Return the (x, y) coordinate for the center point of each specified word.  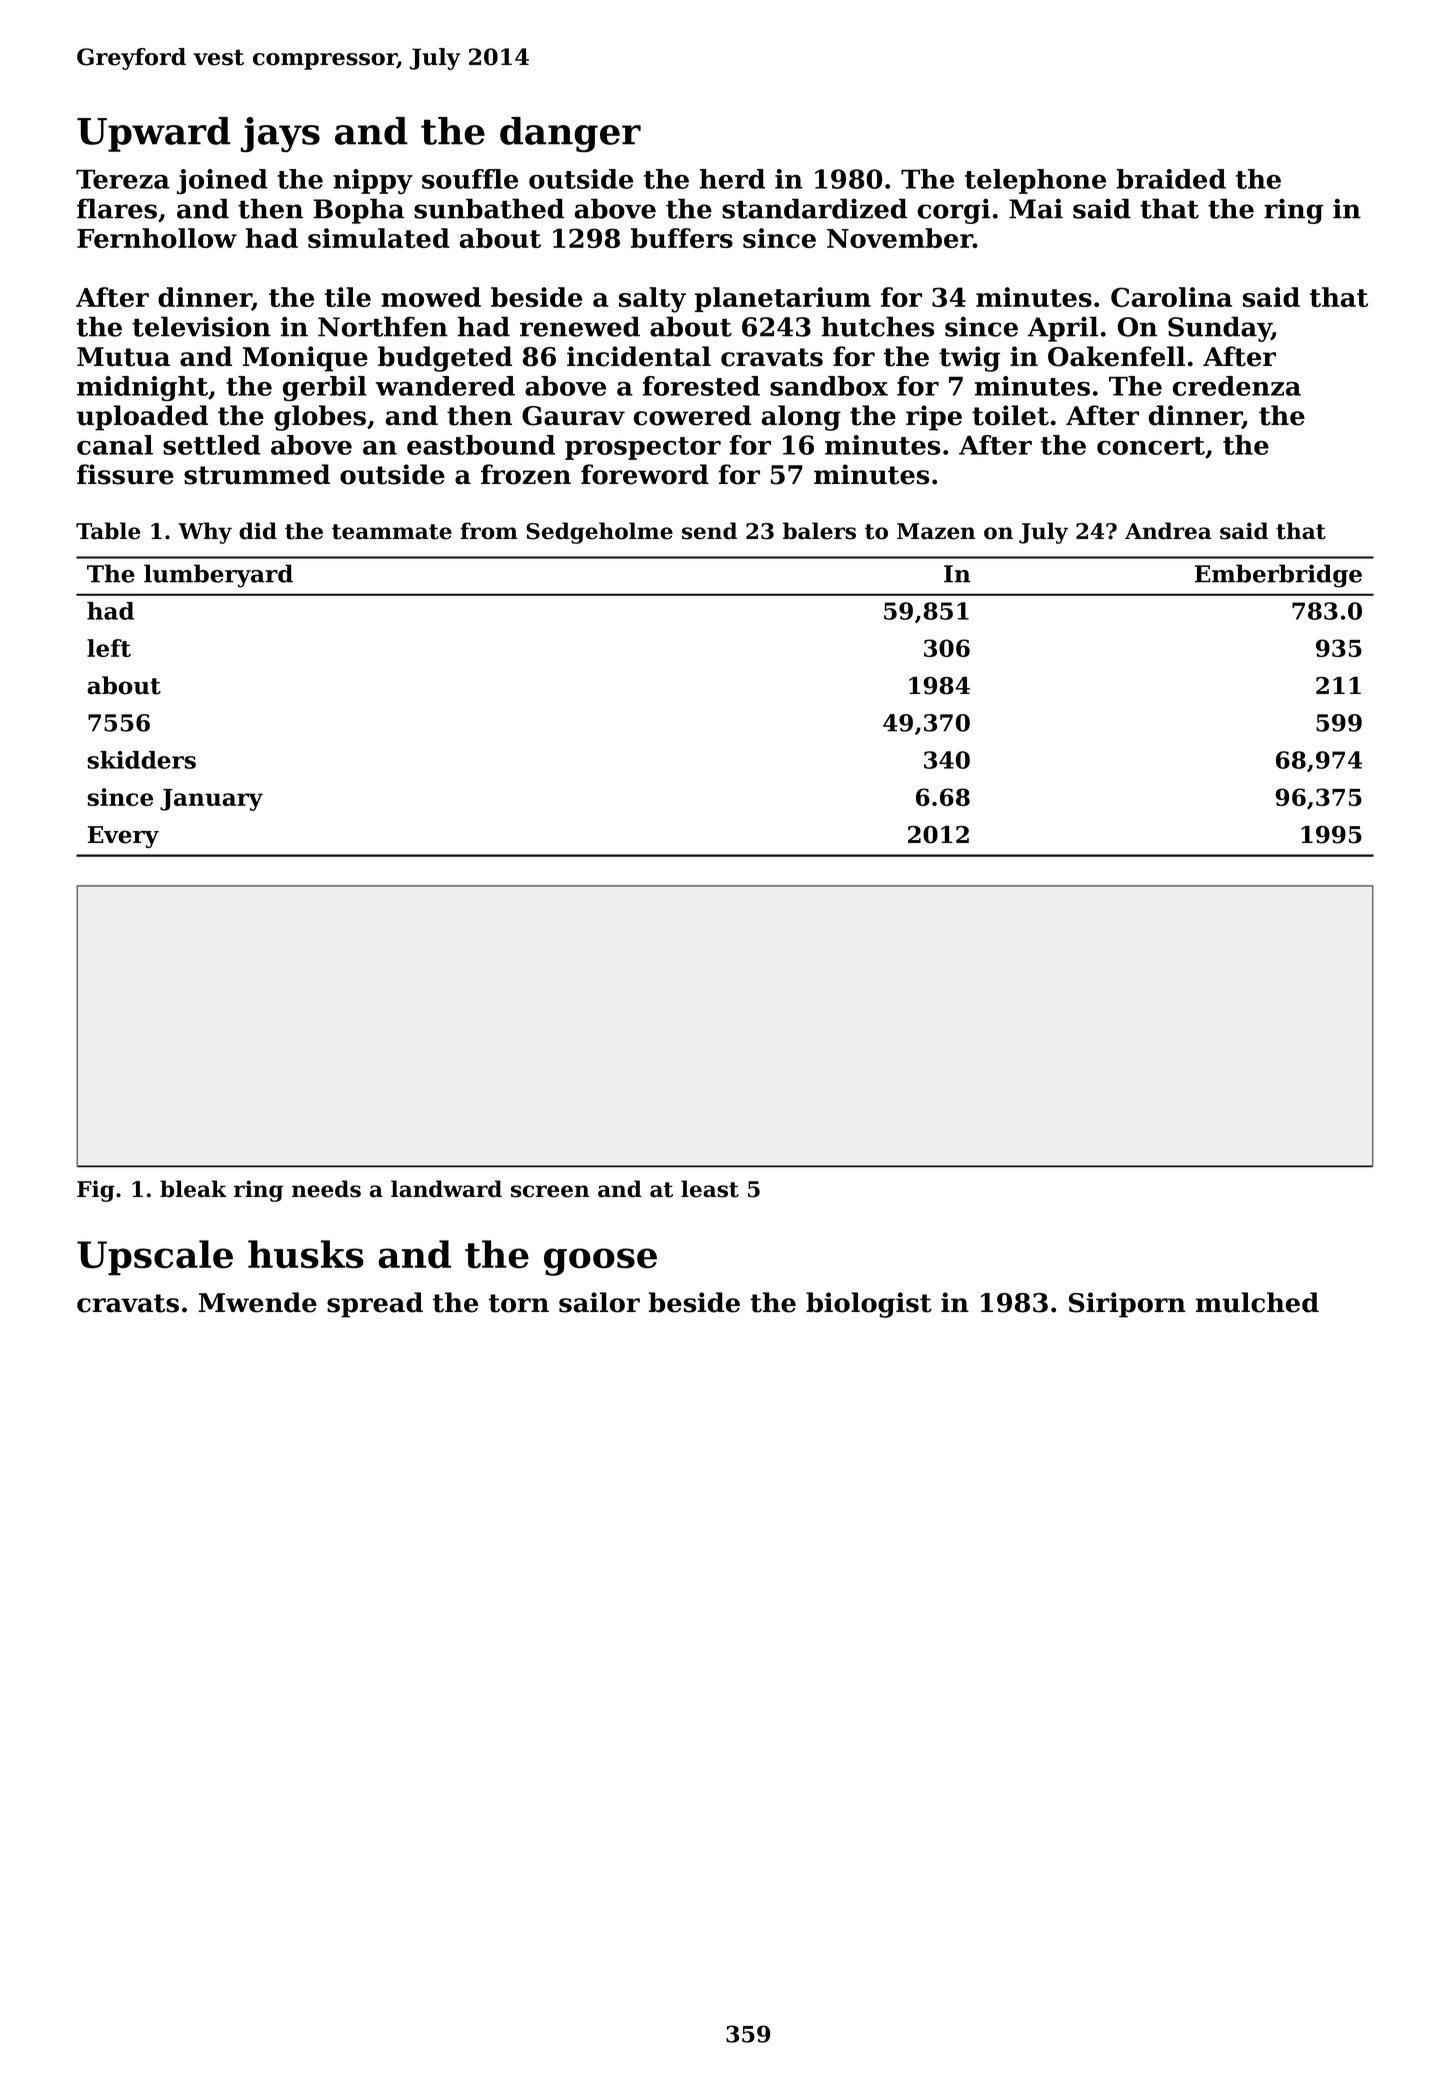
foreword (645, 474)
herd (732, 179)
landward (446, 1189)
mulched (1257, 1302)
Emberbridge (1278, 576)
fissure (125, 474)
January (211, 800)
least (710, 1189)
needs (326, 1189)
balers (819, 531)
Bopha (358, 211)
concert (1151, 446)
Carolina (1171, 297)
